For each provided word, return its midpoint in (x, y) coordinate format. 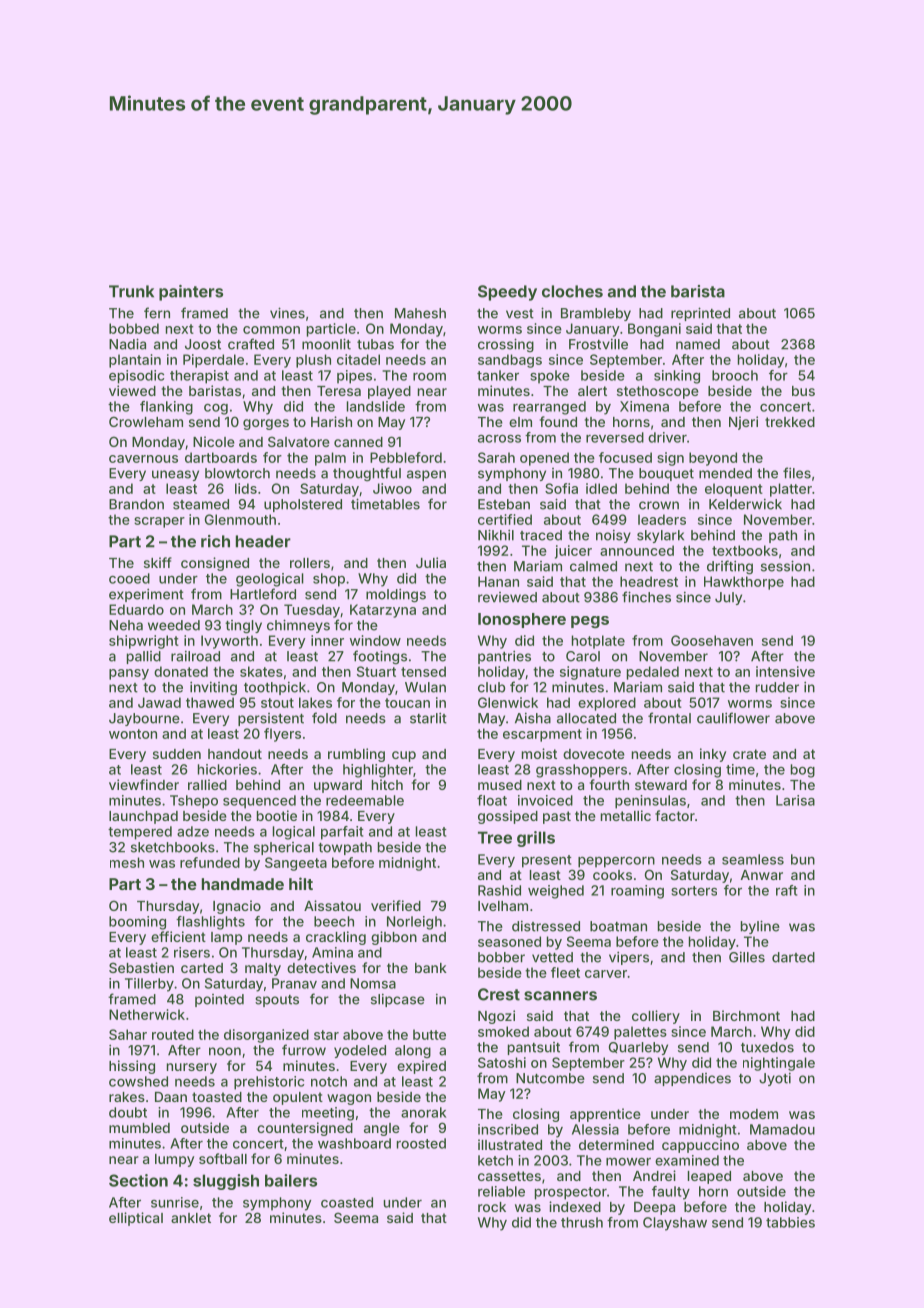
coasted (347, 1202)
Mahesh (420, 313)
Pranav (294, 983)
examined (687, 1160)
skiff (158, 562)
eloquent (734, 490)
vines (287, 313)
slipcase (398, 1000)
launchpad (143, 817)
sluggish (226, 1182)
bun (803, 859)
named (698, 344)
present (547, 861)
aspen (426, 475)
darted (793, 957)
